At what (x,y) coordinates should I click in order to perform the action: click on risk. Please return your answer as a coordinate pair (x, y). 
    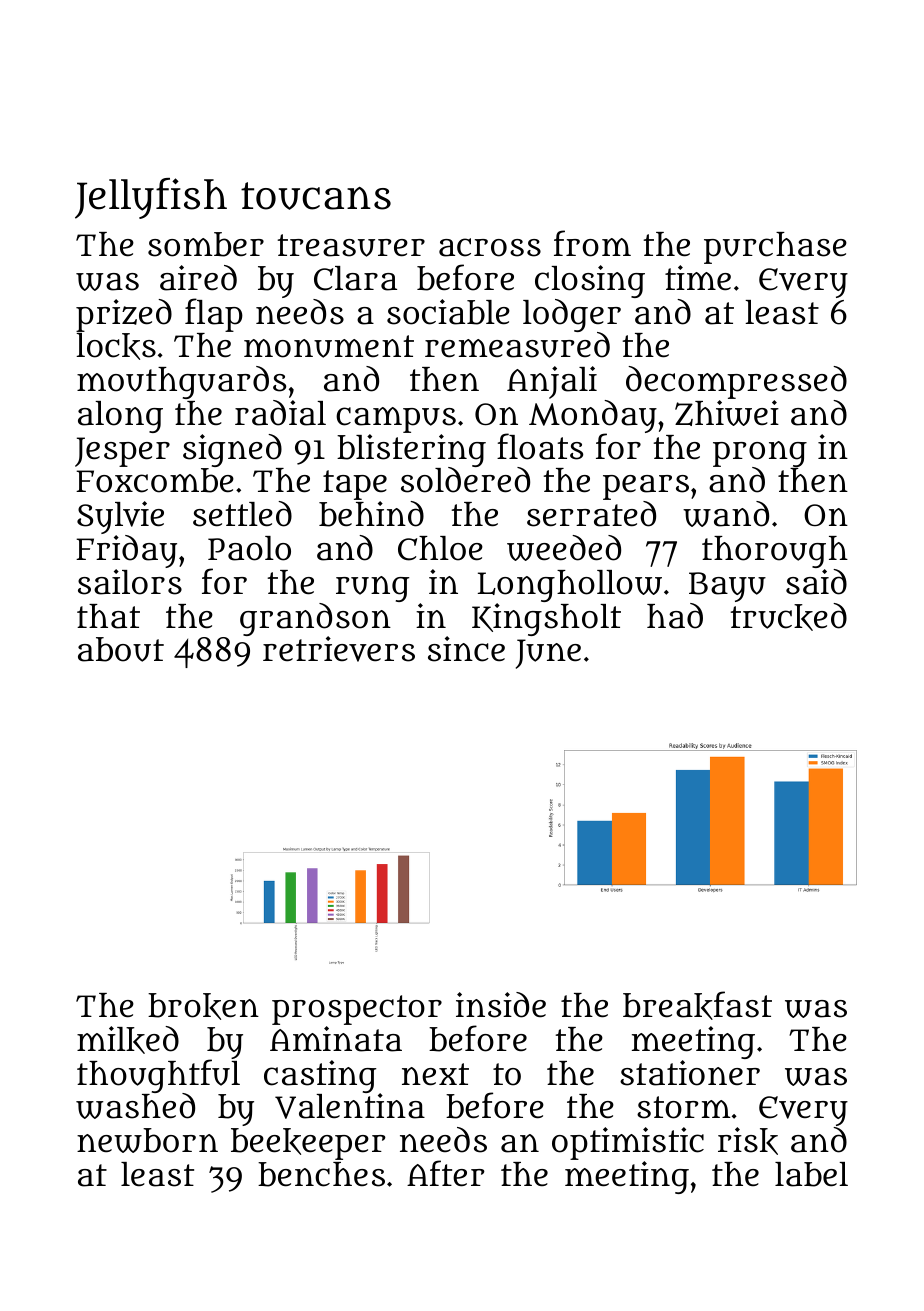
    Looking at the image, I should click on (748, 1141).
